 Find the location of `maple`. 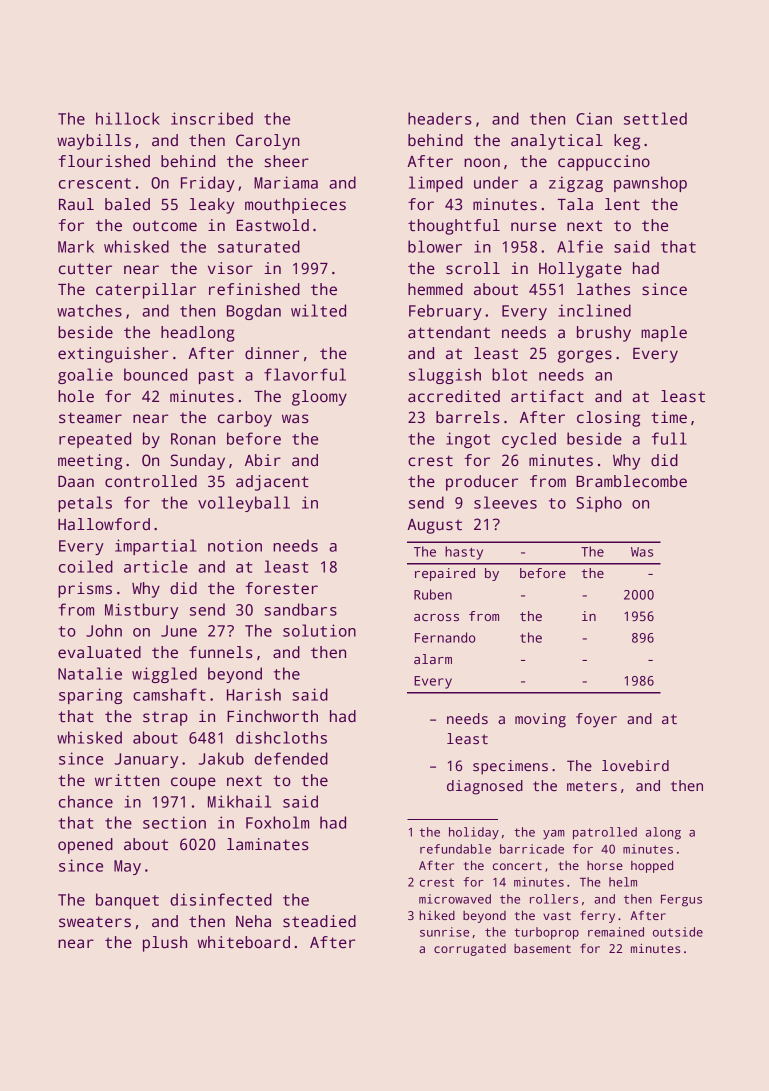

maple is located at coordinates (664, 334).
